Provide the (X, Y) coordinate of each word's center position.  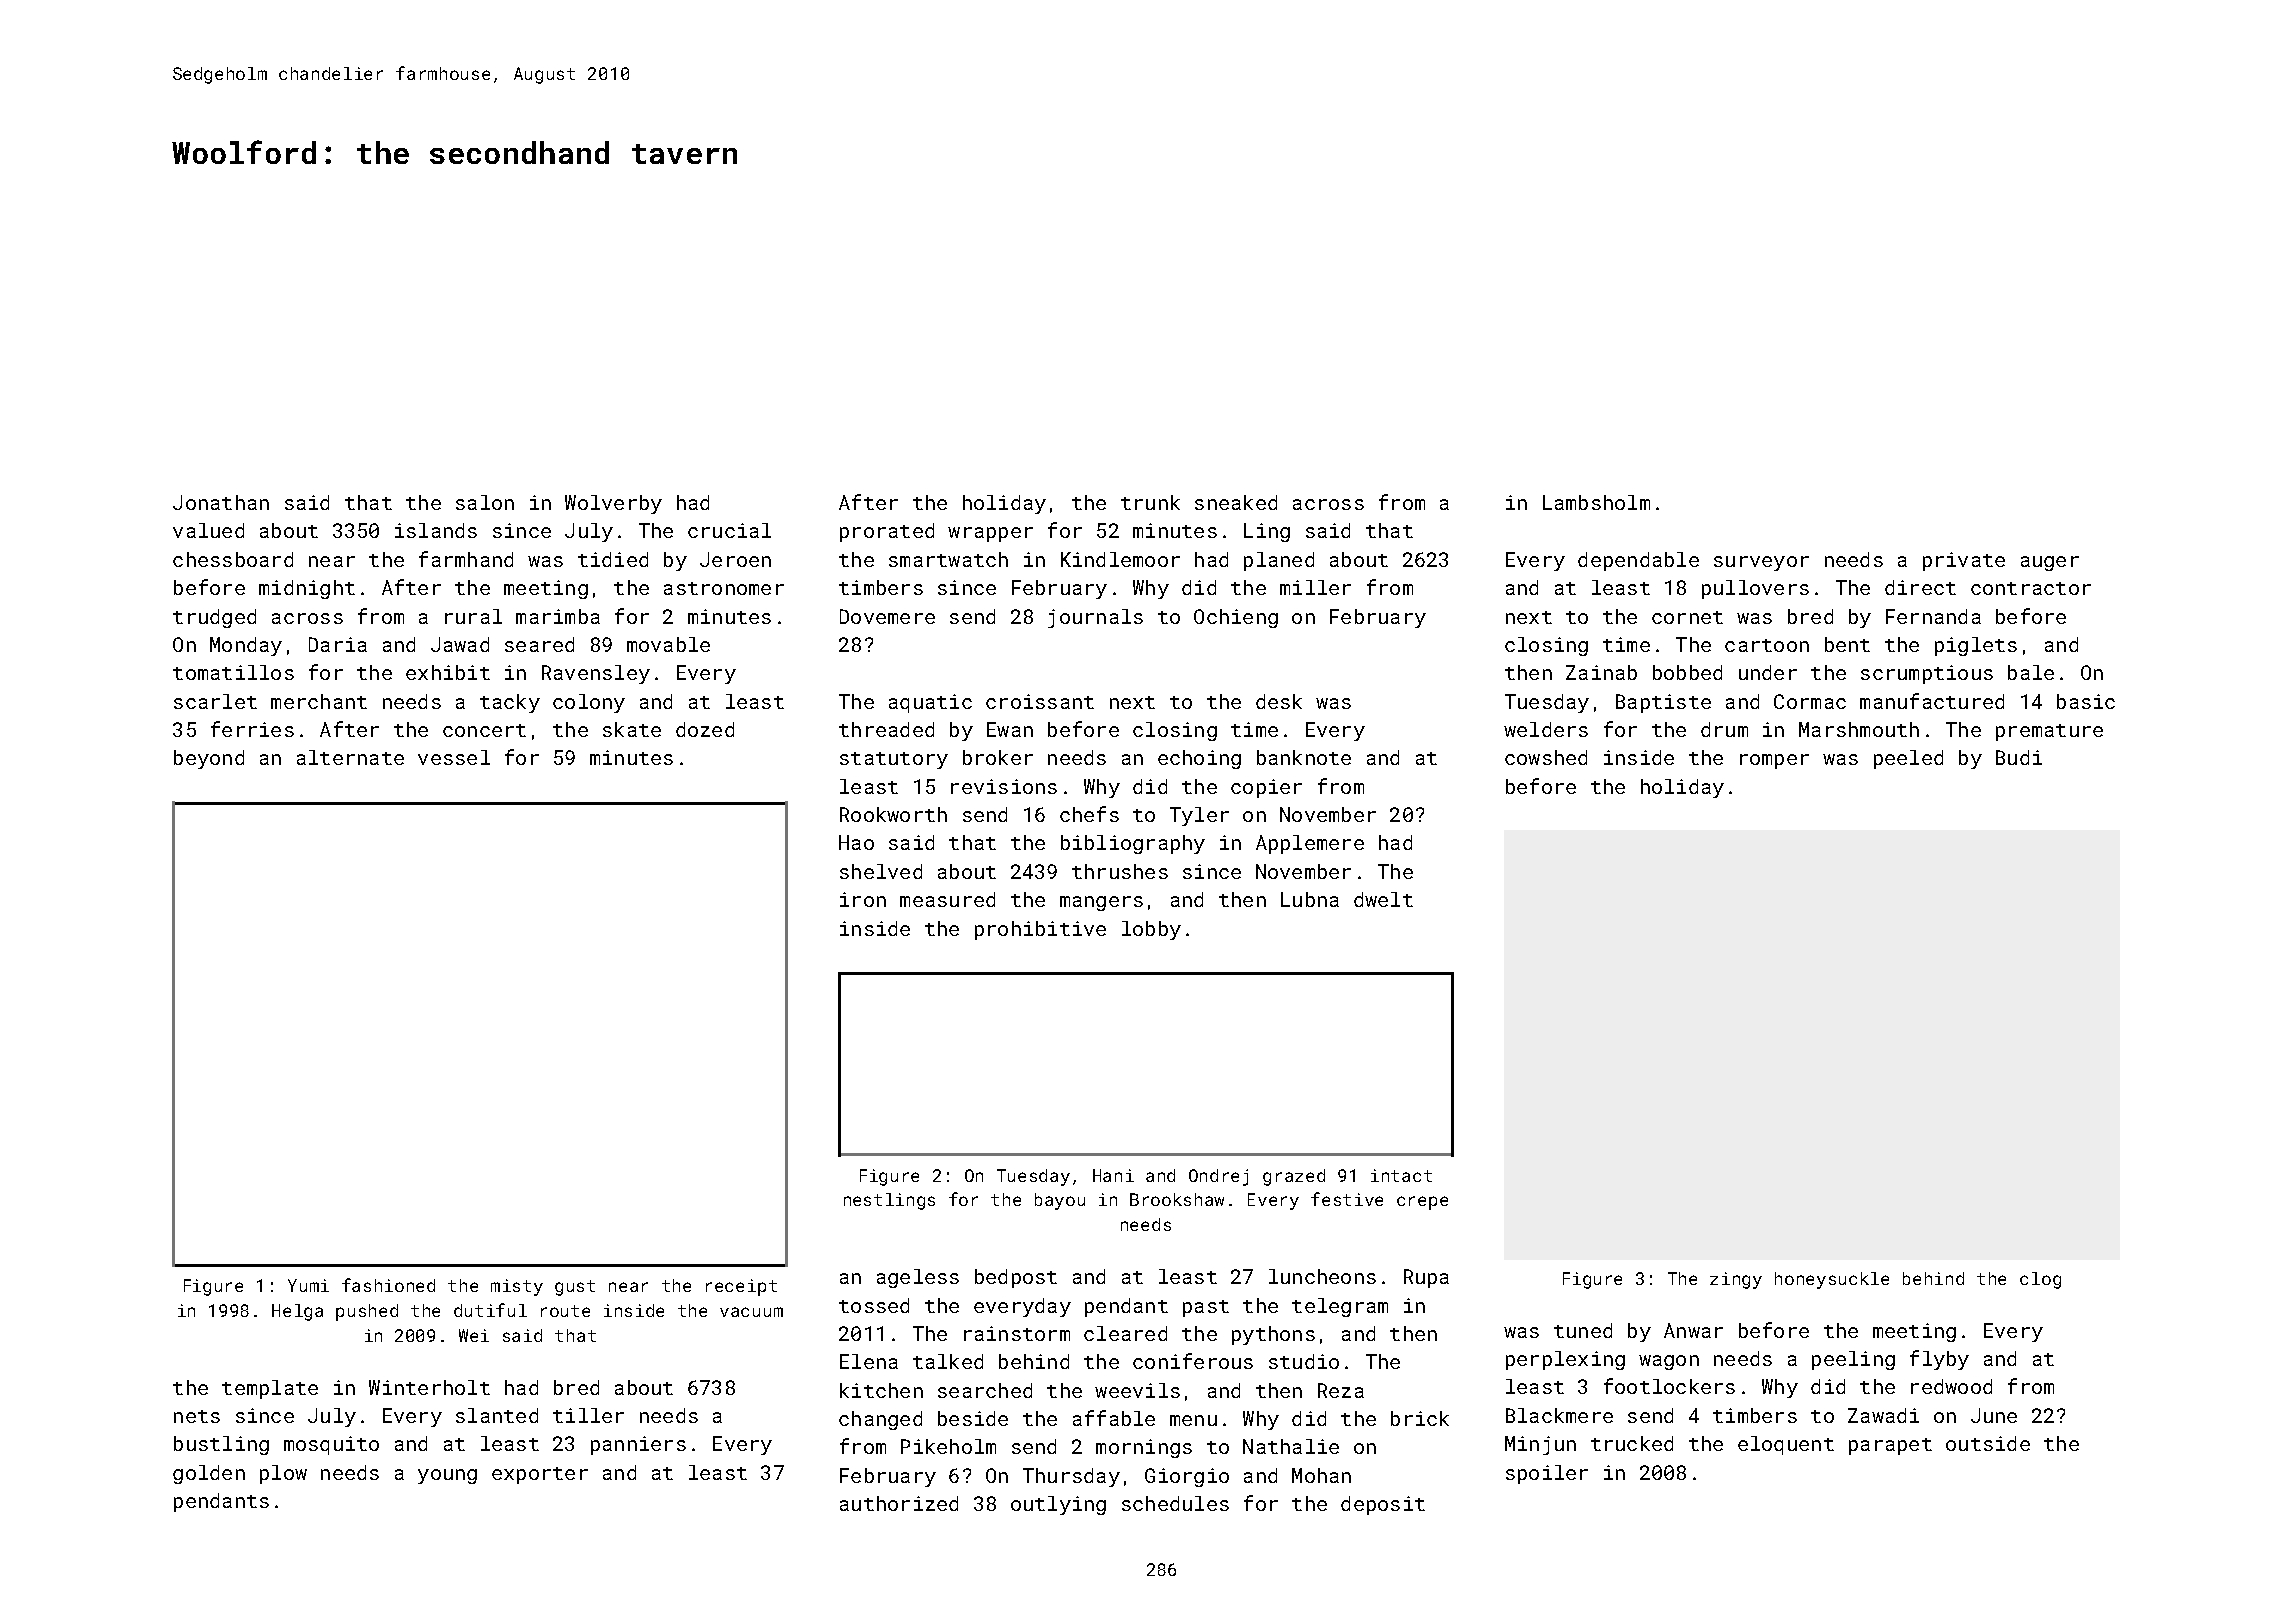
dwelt (1383, 899)
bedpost (1016, 1278)
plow (283, 1474)
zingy (1736, 1280)
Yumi (308, 1285)
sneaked (1236, 502)
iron (863, 899)
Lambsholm (1596, 502)
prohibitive (1040, 930)
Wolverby (613, 504)
